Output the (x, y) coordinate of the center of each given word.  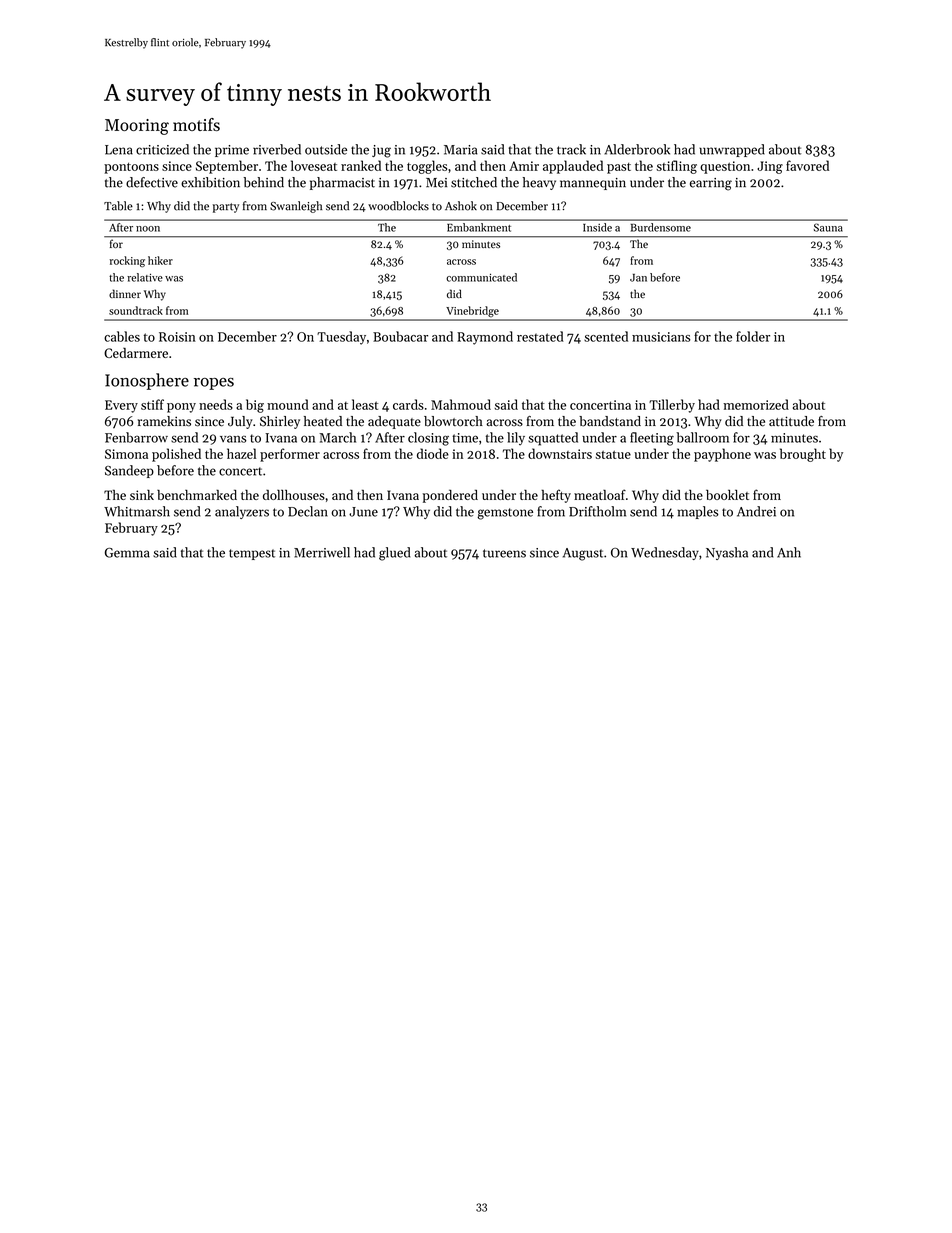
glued (394, 554)
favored (807, 165)
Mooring (137, 127)
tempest (252, 554)
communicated (481, 277)
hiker (160, 260)
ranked (361, 165)
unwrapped (732, 150)
